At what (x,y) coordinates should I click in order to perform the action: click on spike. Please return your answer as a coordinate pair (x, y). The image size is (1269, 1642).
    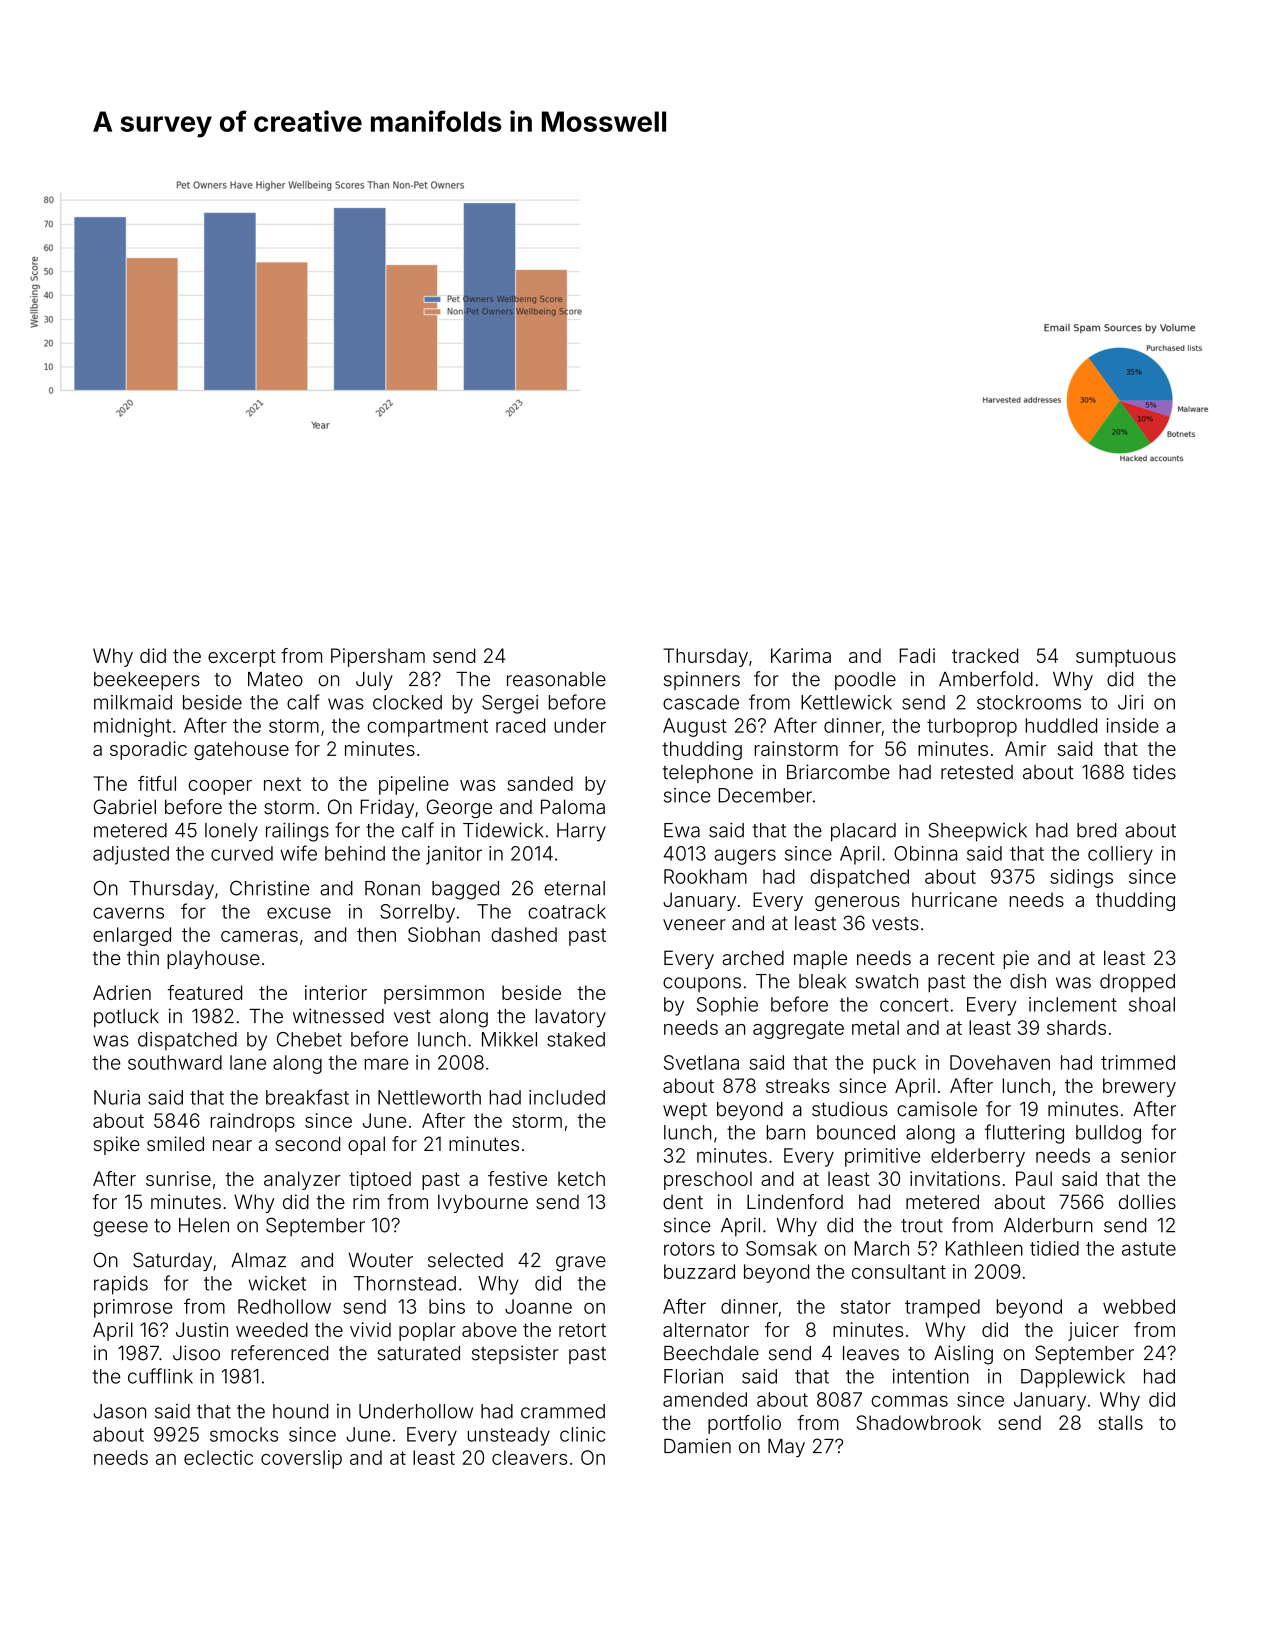
    Looking at the image, I should click on (117, 1145).
